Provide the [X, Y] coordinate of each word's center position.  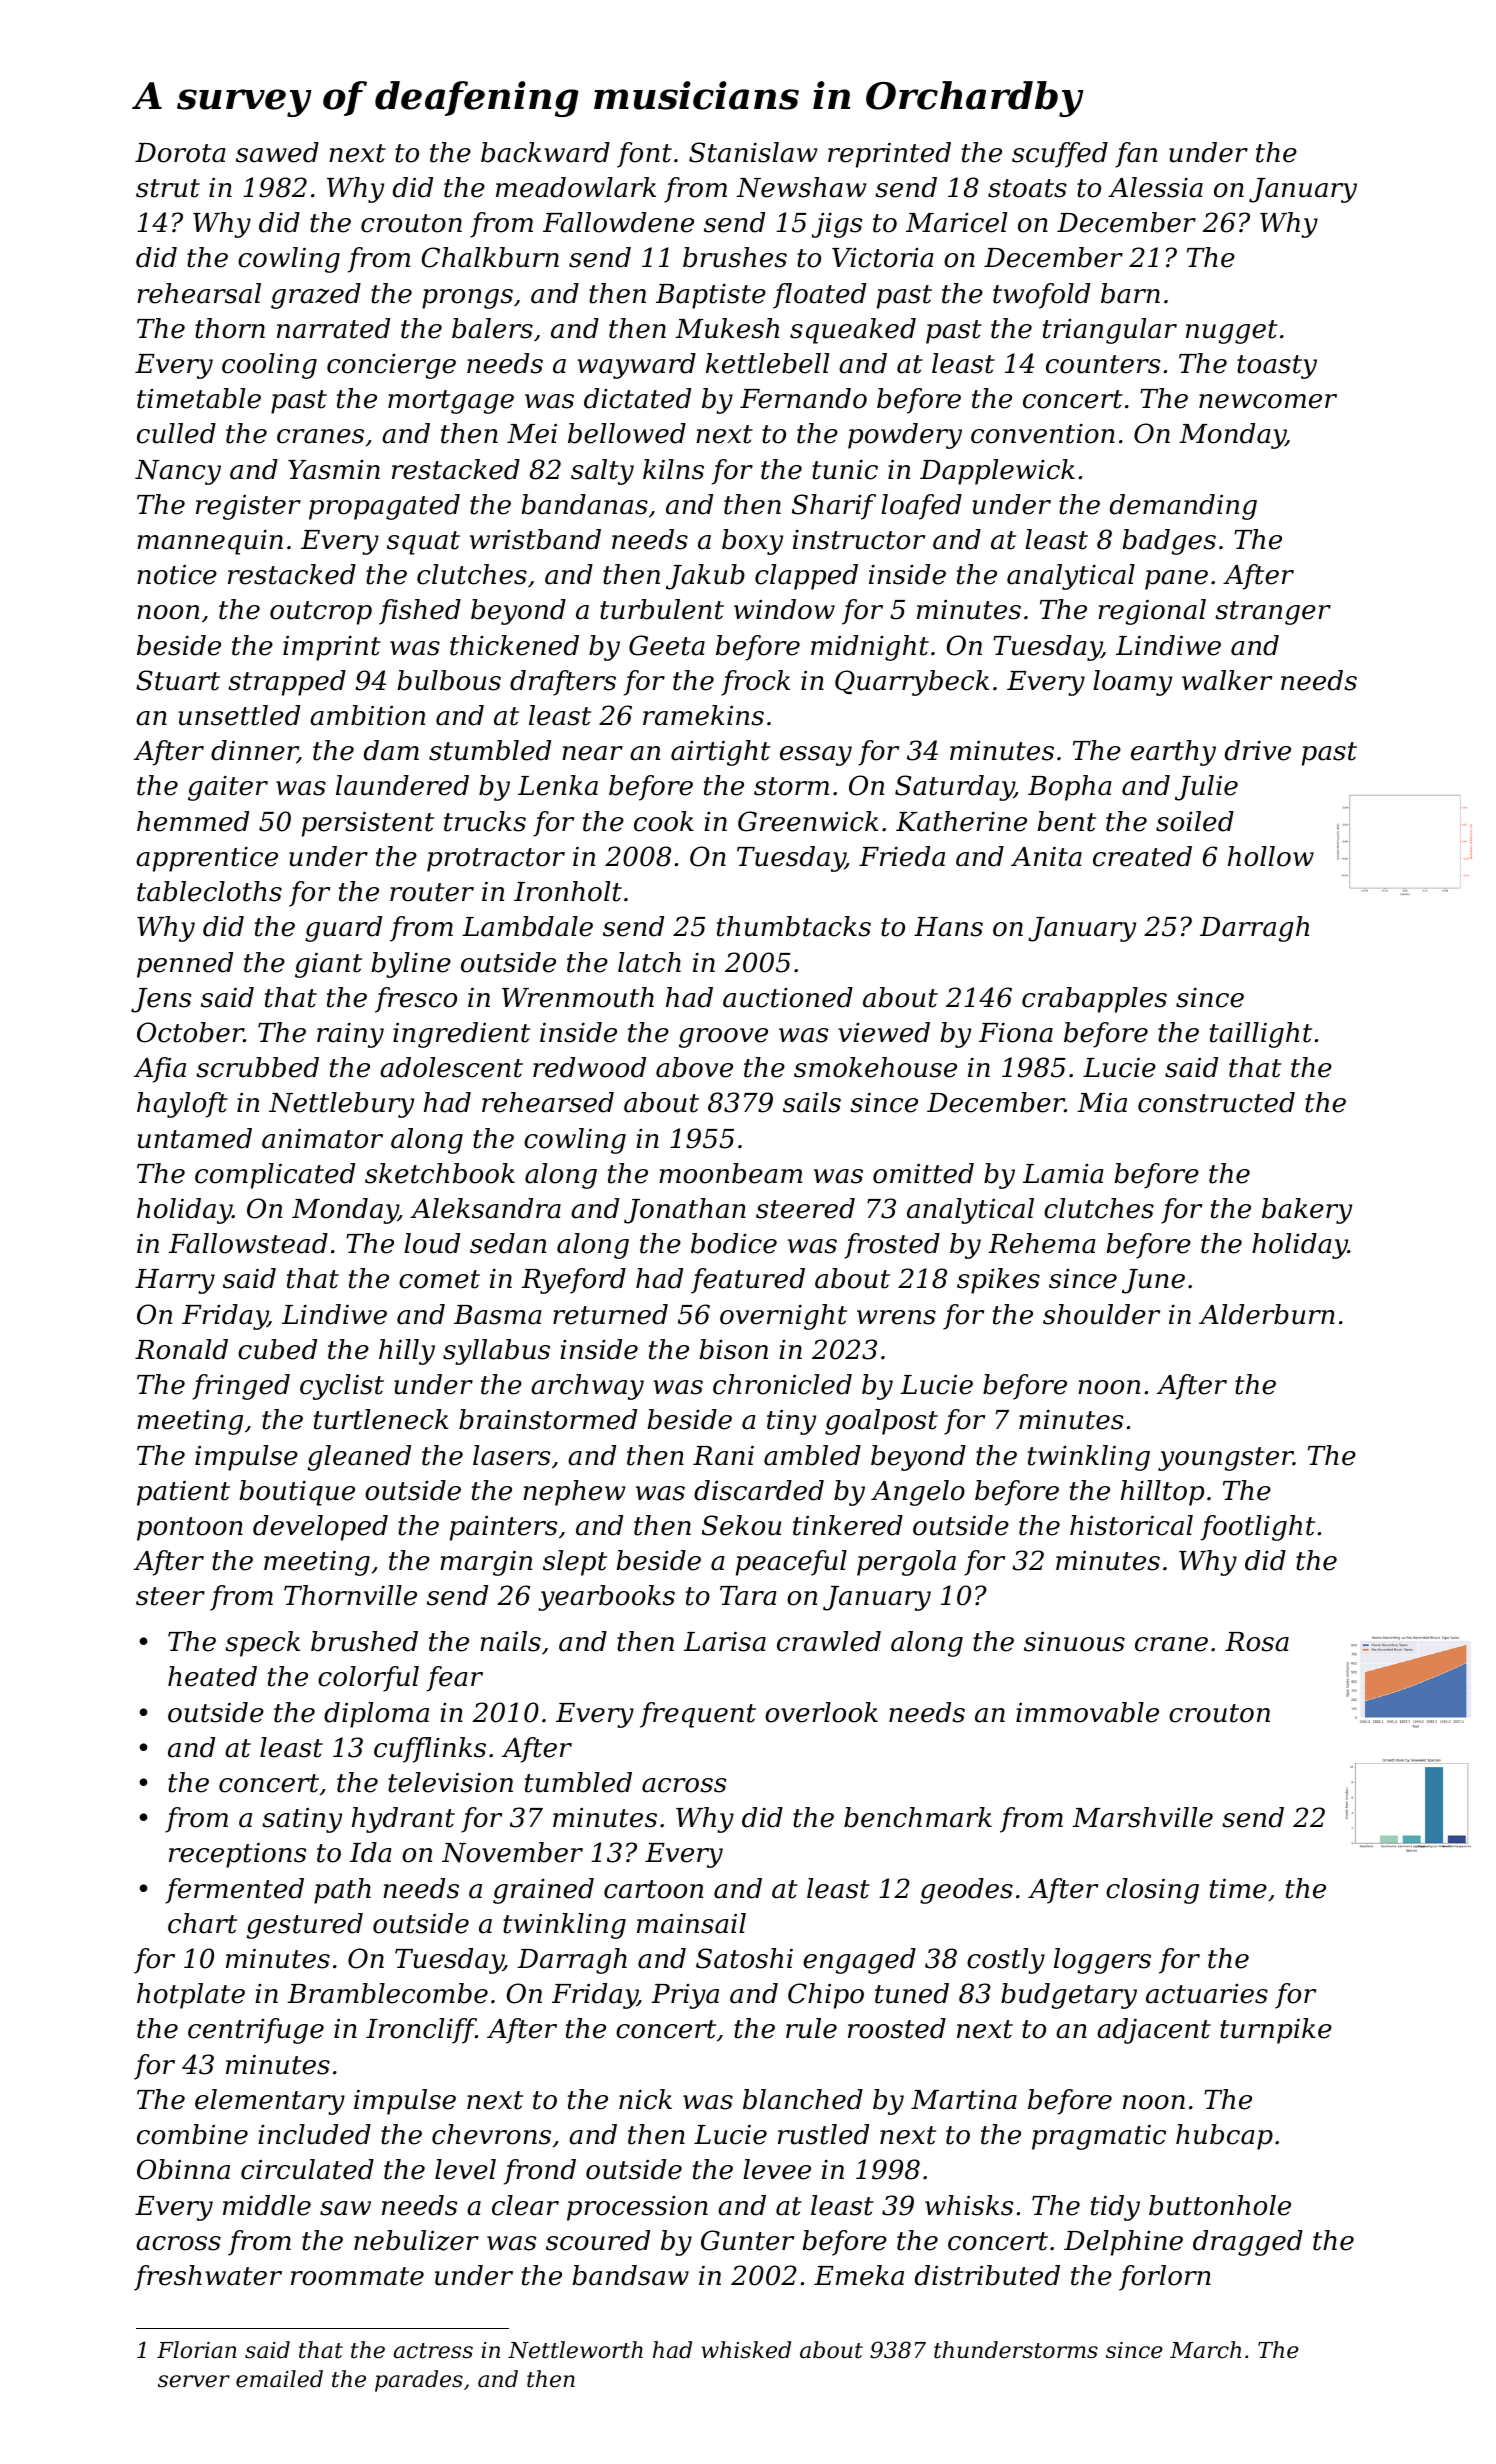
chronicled [782, 1384]
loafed [921, 507]
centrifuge [256, 2031]
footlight [1258, 1528]
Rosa [1257, 1642]
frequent [698, 1715]
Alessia [1155, 187]
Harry [175, 1281]
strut [168, 188]
